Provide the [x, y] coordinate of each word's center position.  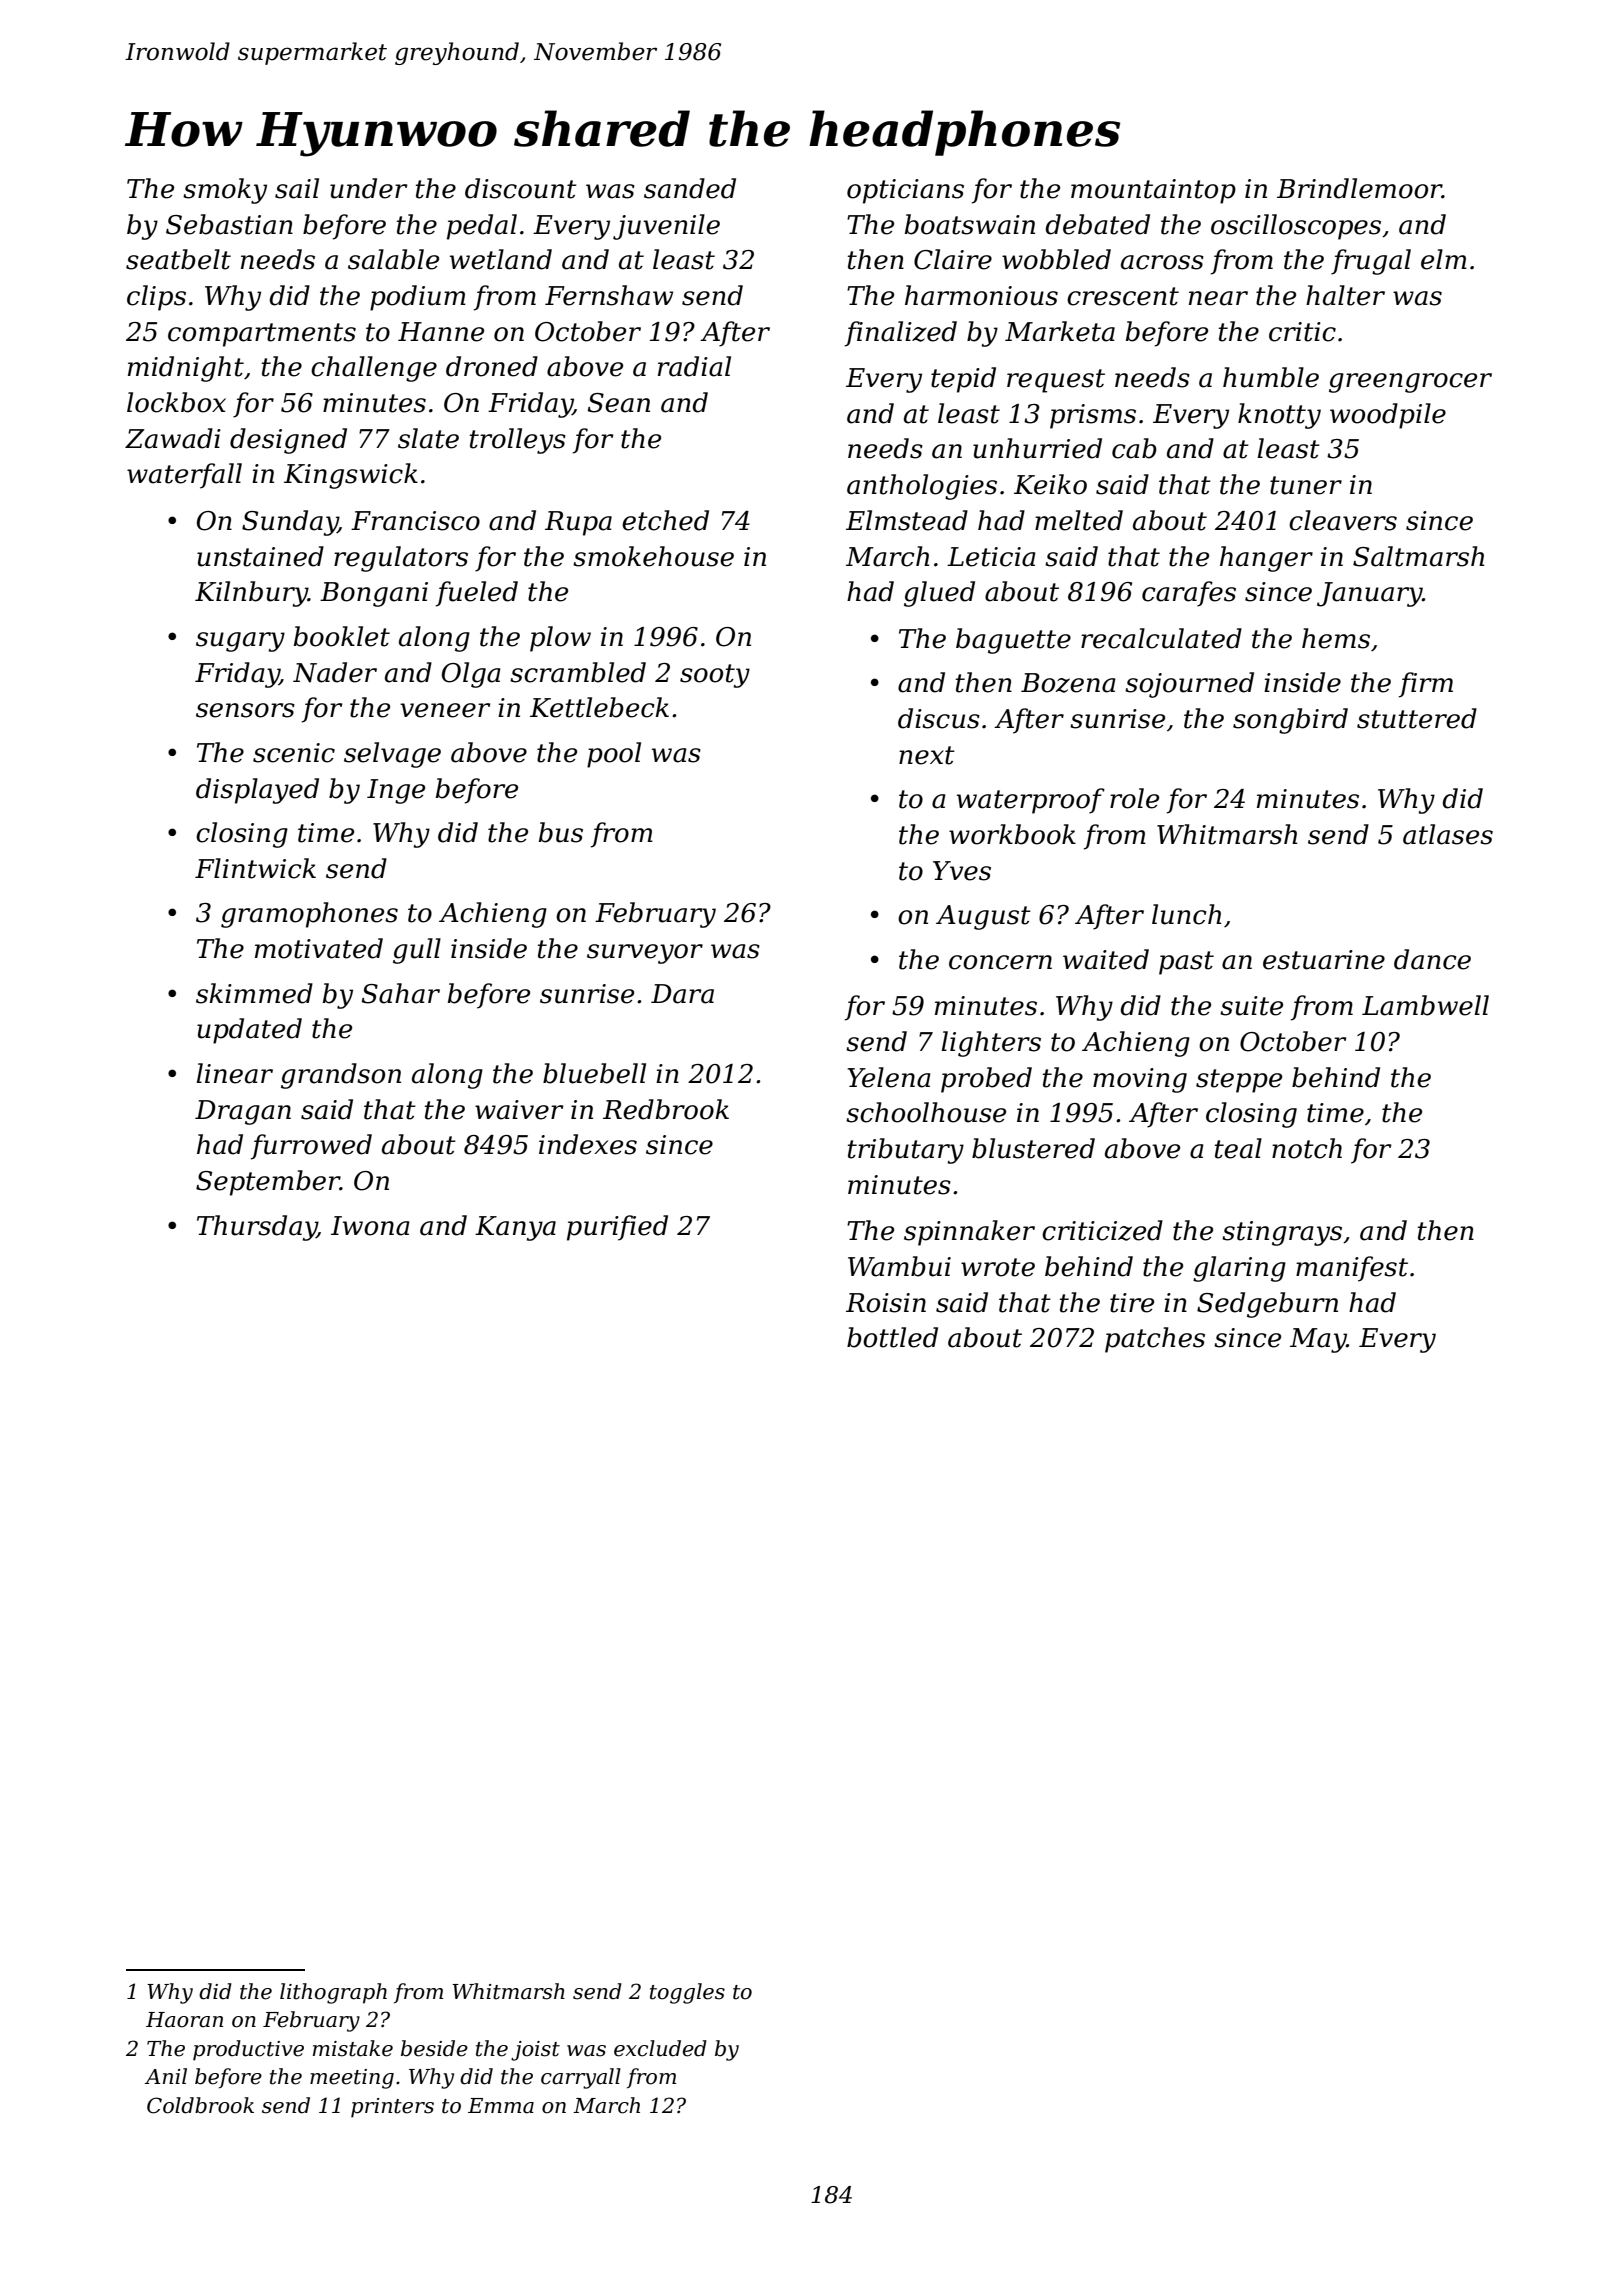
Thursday [257, 1228]
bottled [892, 1337]
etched [665, 520]
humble [1271, 377]
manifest [1352, 1269]
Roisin [886, 1303]
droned [492, 366]
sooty [715, 676]
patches [1155, 1340]
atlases [1448, 834]
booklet [342, 636]
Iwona [370, 1226]
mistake [353, 2048]
